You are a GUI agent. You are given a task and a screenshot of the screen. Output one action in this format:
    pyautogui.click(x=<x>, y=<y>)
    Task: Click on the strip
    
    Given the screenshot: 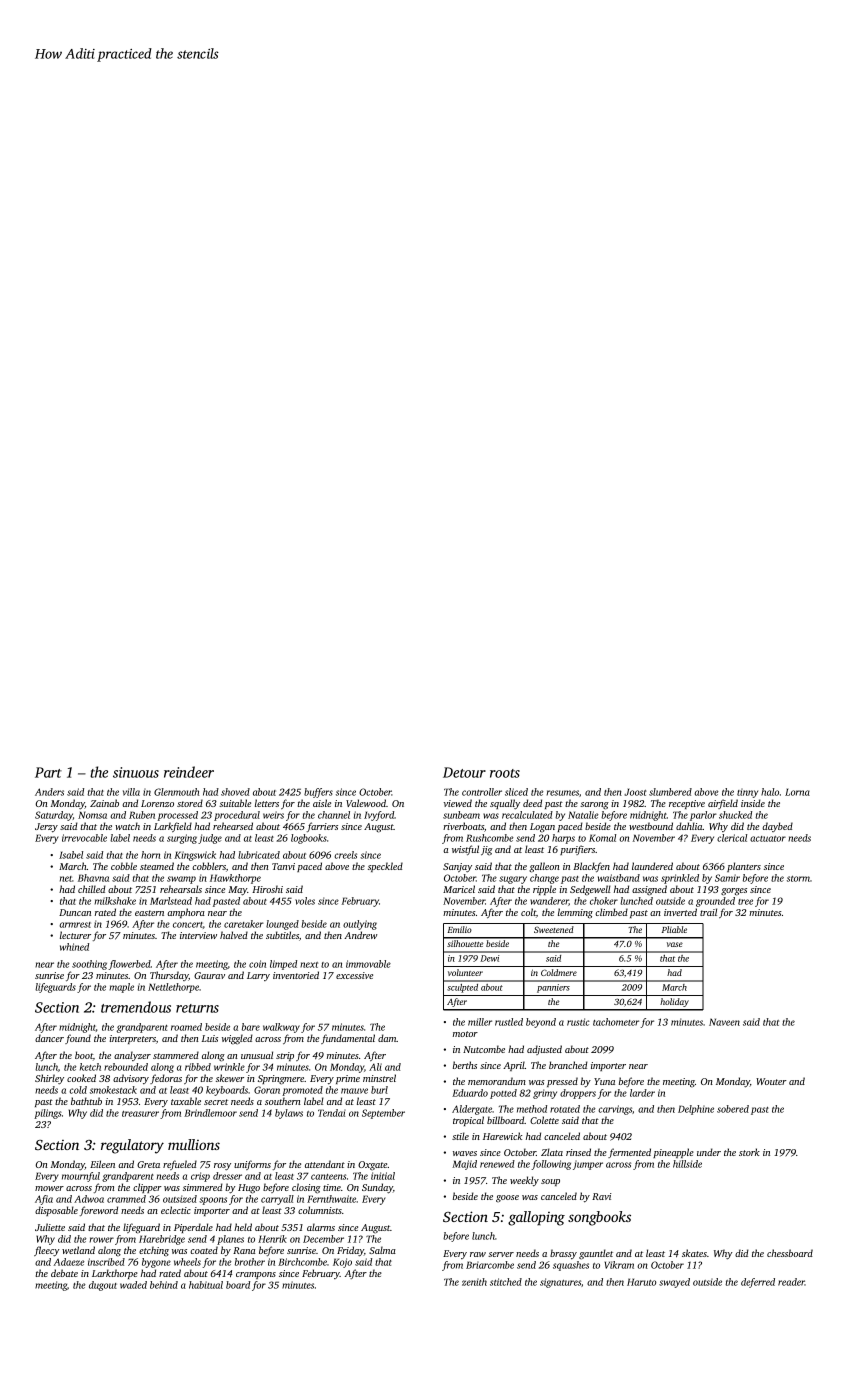 What is the action you would take?
    pyautogui.click(x=285, y=1056)
